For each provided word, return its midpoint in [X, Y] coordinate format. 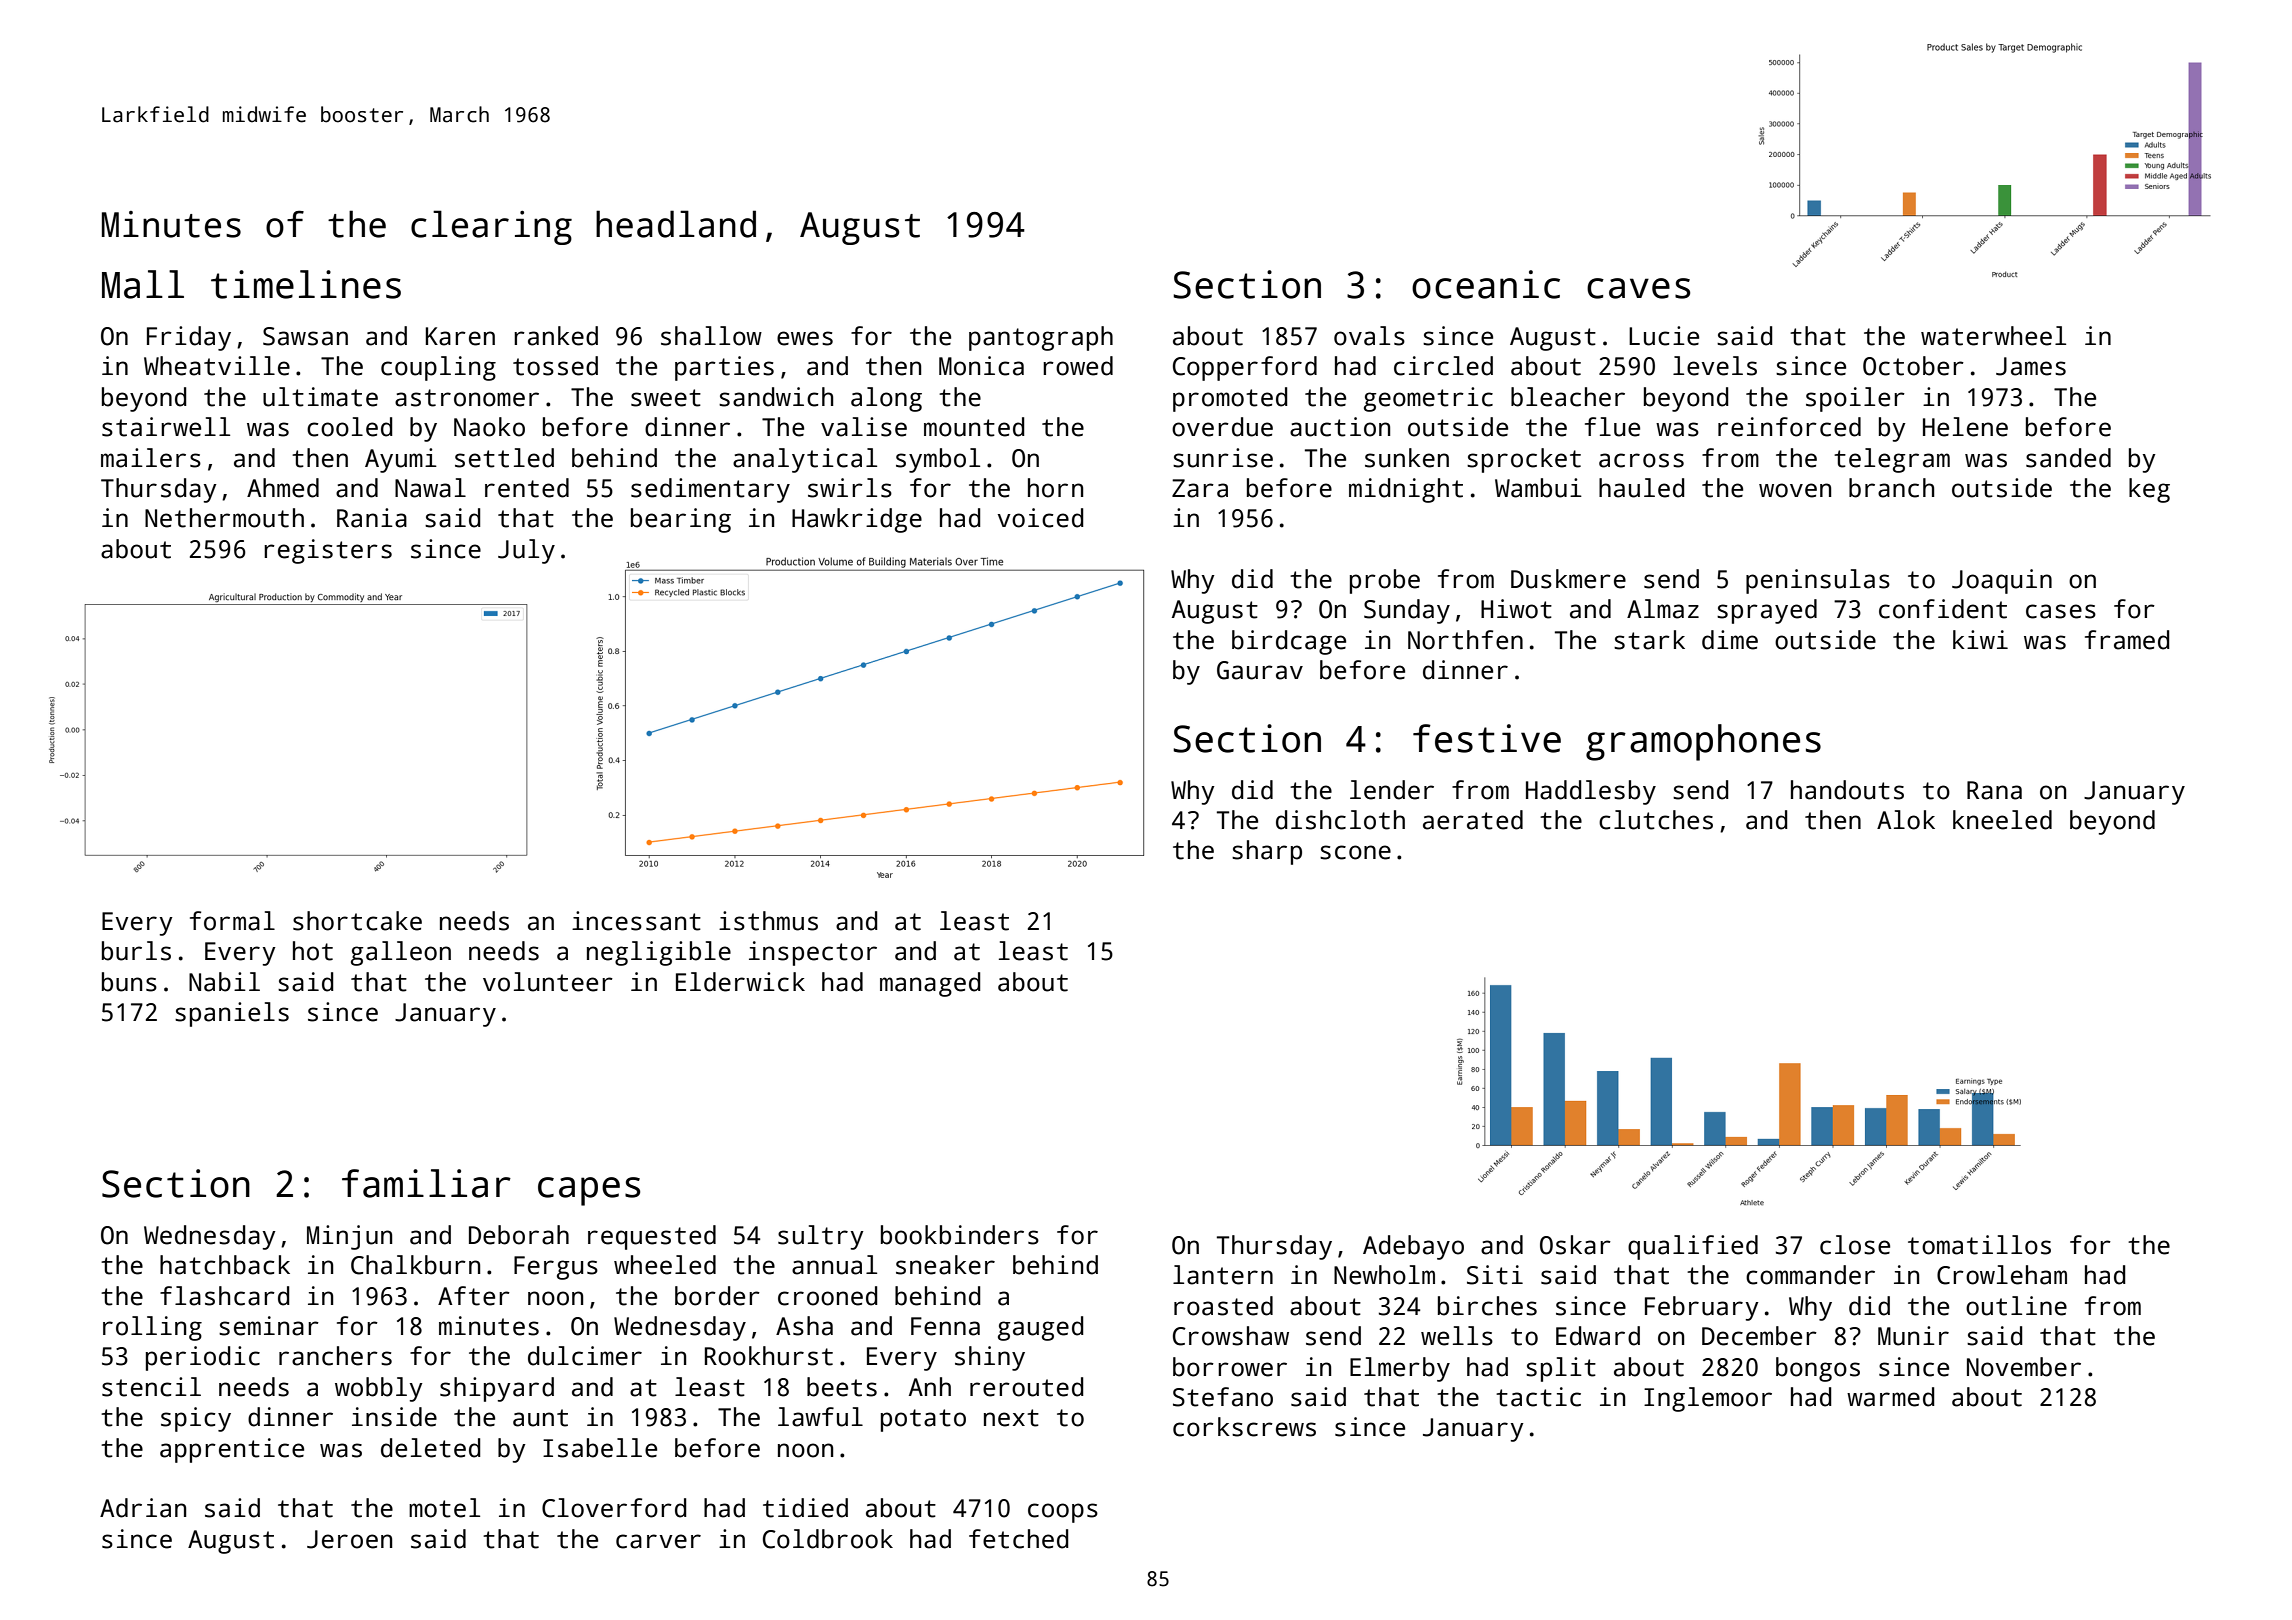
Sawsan [305, 336]
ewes [805, 338]
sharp [1267, 852]
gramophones [1703, 742]
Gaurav [1260, 670]
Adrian [143, 1508]
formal [232, 921]
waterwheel [1993, 336]
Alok [1906, 820]
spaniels [232, 1014]
